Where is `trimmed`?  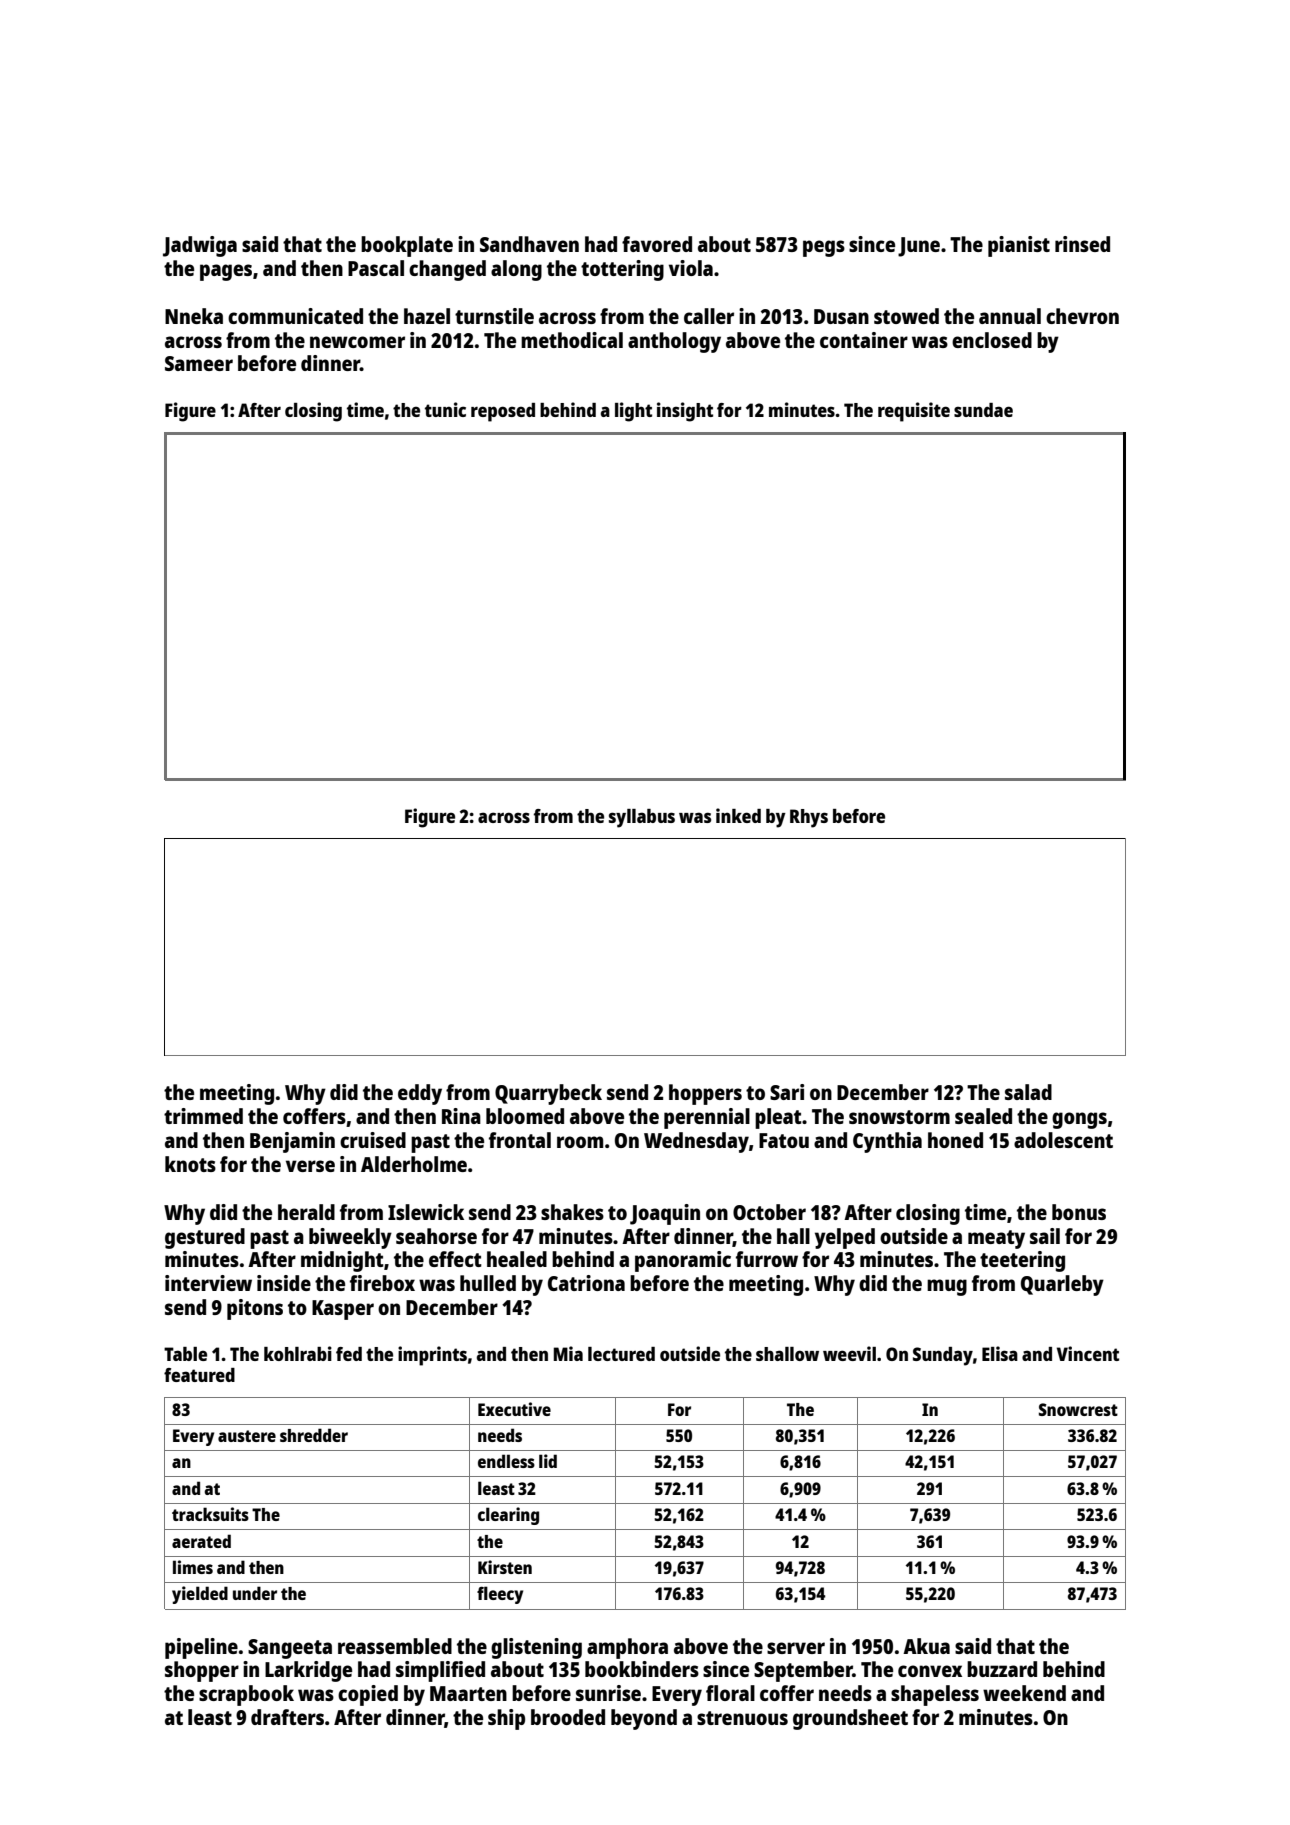
trimmed is located at coordinates (203, 1116).
